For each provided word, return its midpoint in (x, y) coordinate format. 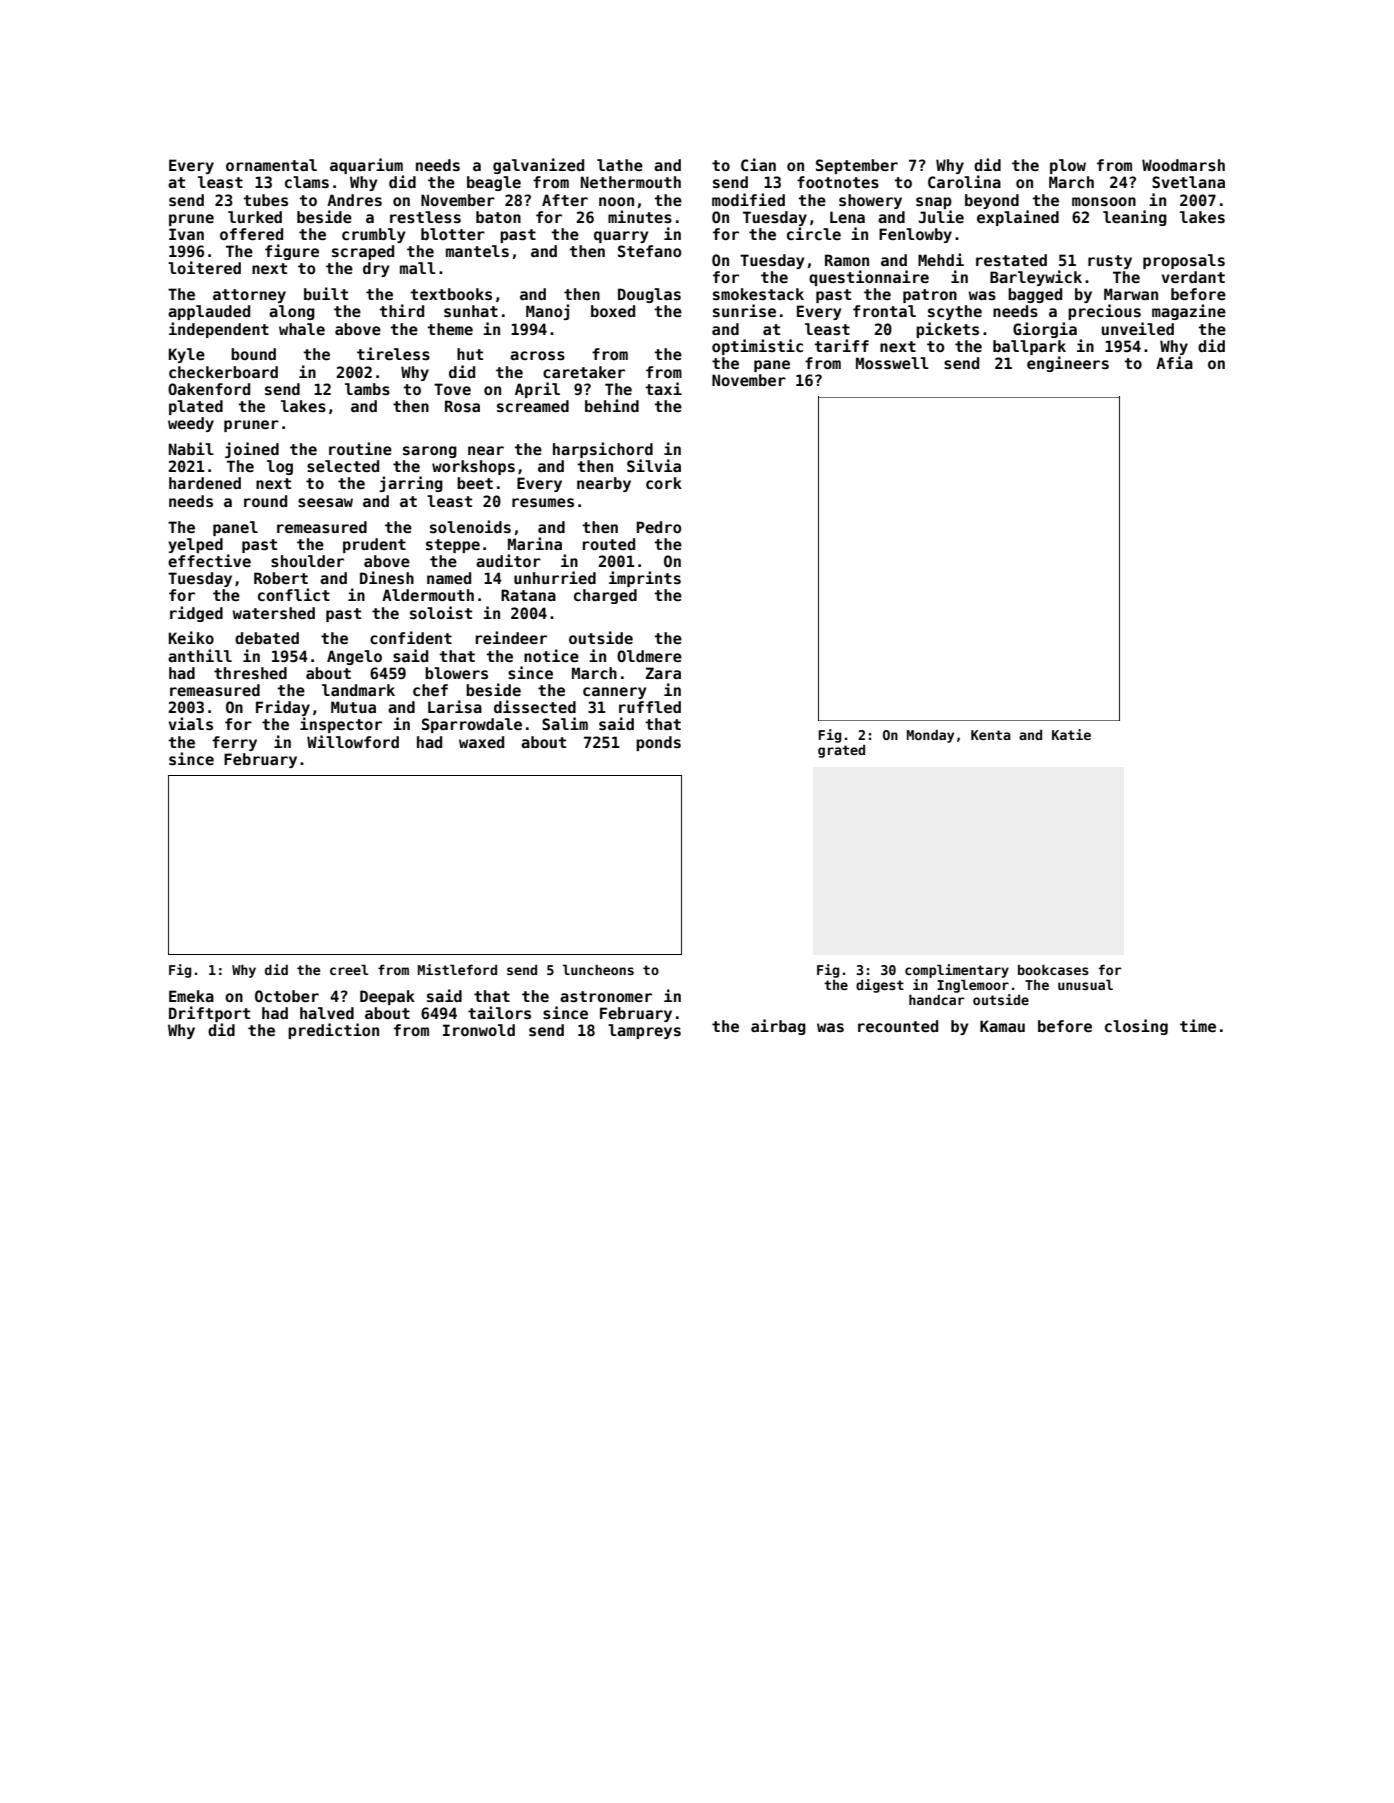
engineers (1068, 364)
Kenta (991, 735)
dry (376, 269)
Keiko (191, 637)
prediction (333, 1031)
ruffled (650, 707)
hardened (205, 483)
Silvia (654, 465)
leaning (1135, 218)
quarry (621, 237)
